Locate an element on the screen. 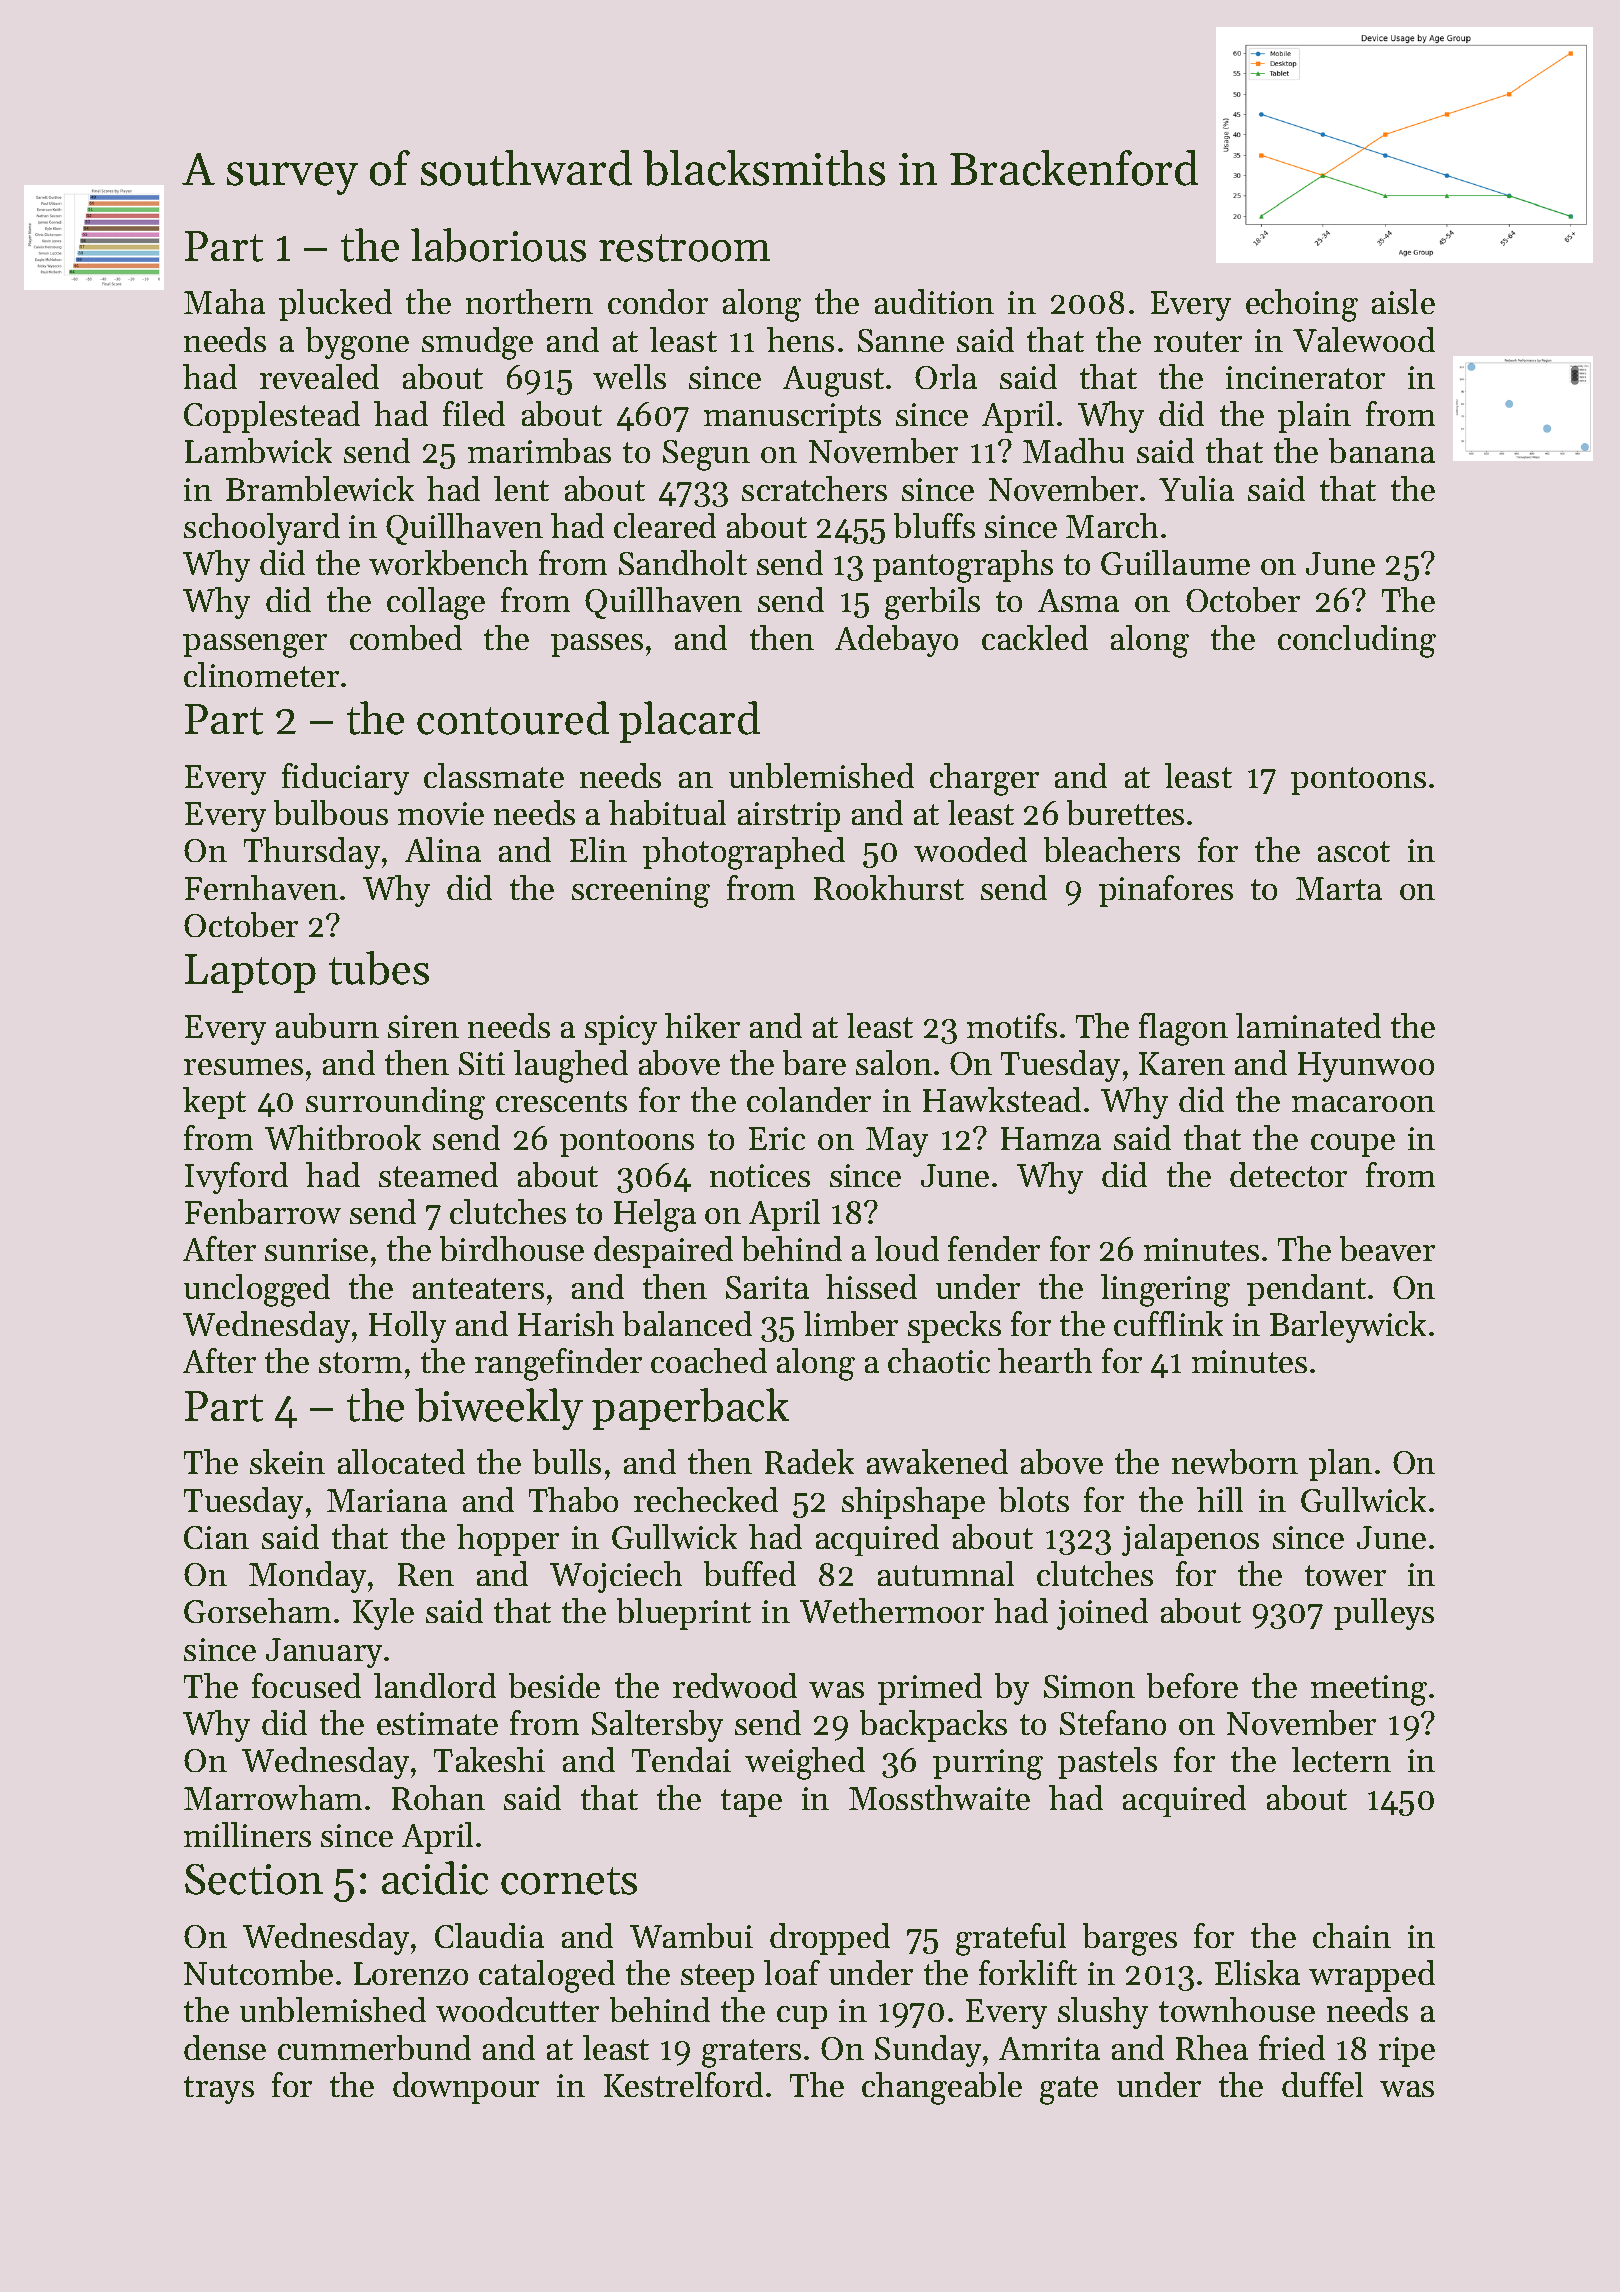 The image size is (1620, 2292). gate is located at coordinates (1069, 2090).
